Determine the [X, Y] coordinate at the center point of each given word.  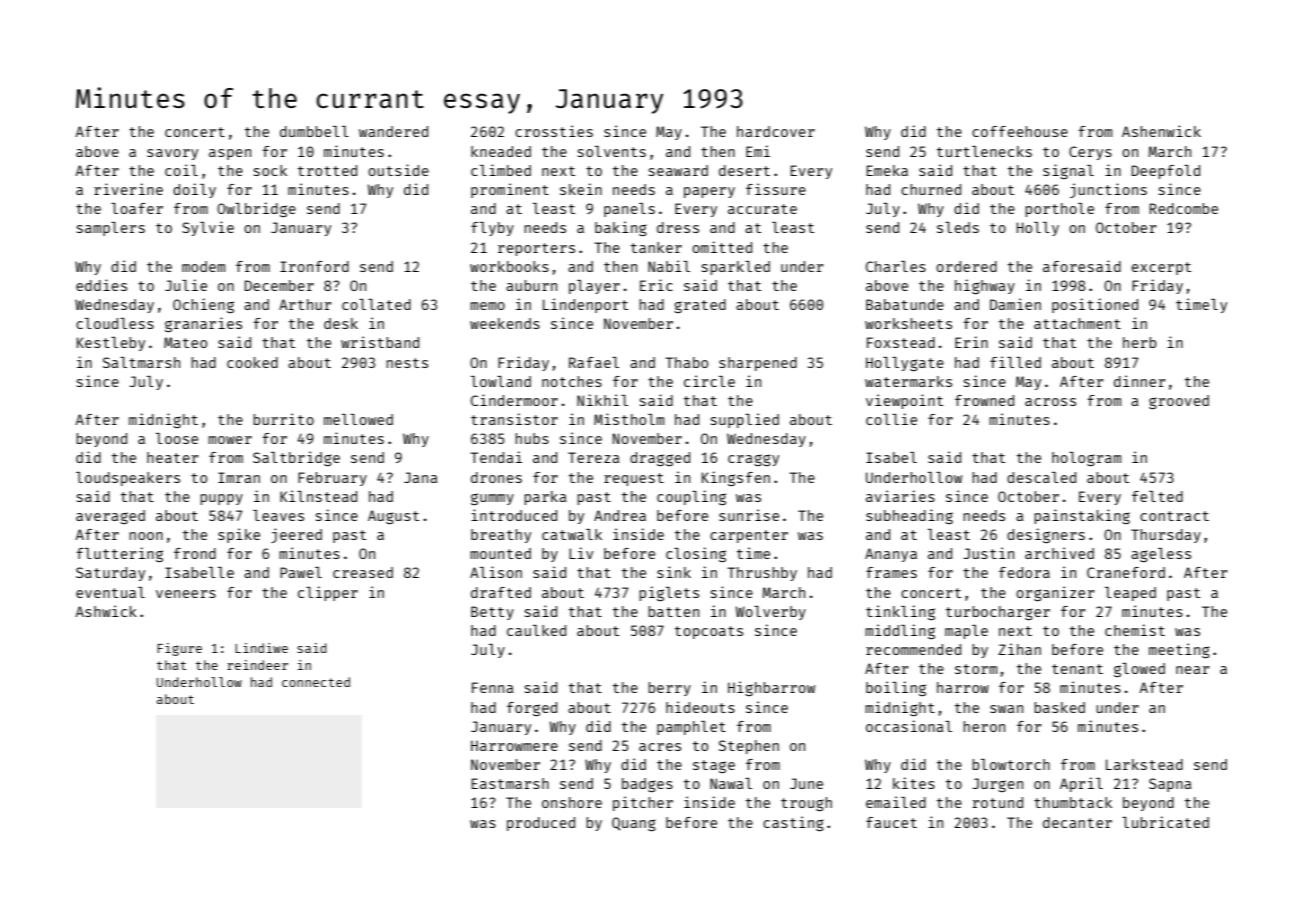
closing [696, 554]
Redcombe [1183, 208]
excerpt [1161, 268]
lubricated [1165, 822]
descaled [1041, 477]
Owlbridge [256, 209]
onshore [572, 802]
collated [376, 304]
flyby [492, 229]
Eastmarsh [510, 783]
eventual [110, 592]
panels [629, 210]
